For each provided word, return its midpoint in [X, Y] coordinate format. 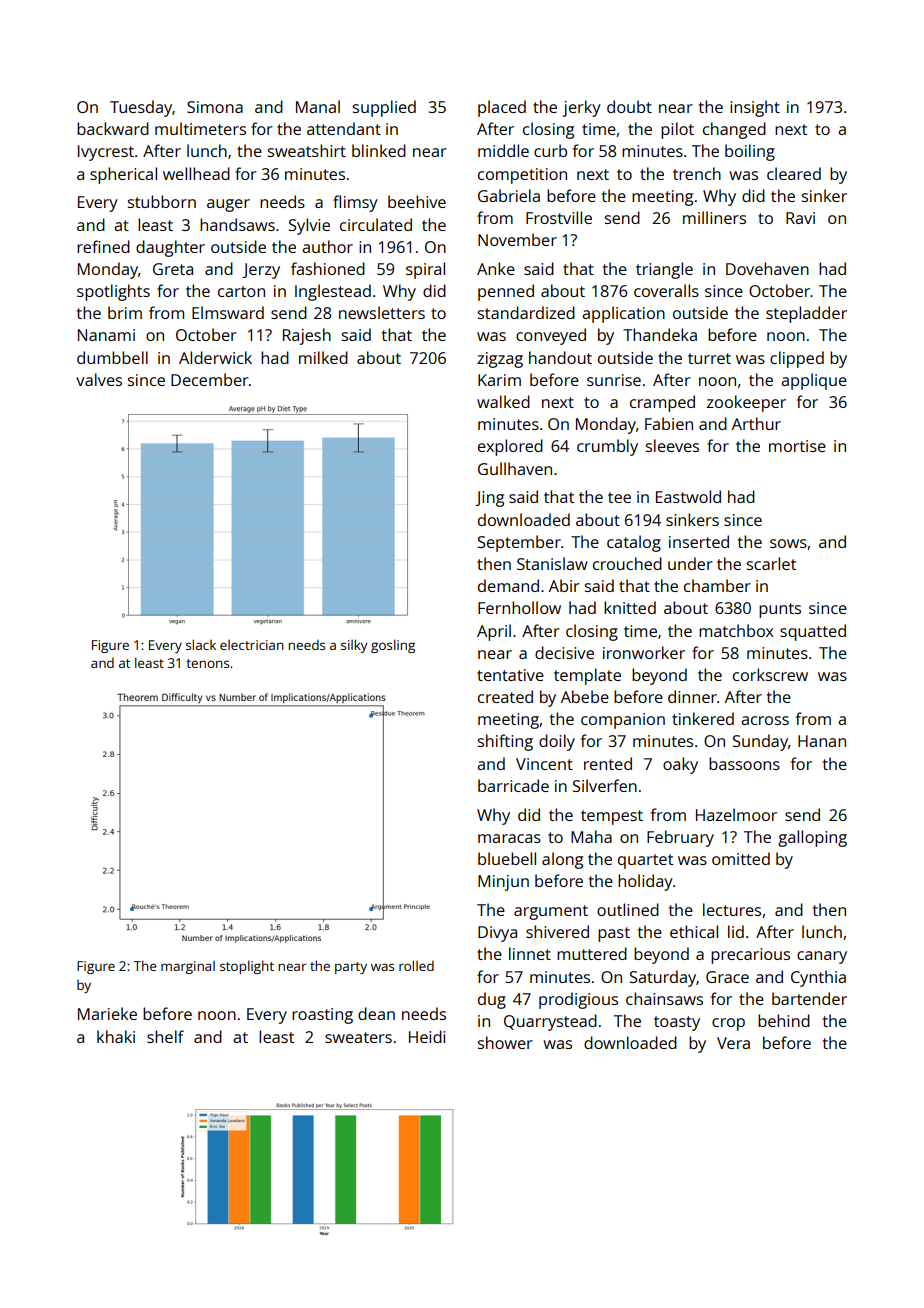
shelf [165, 1036]
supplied [384, 108]
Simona [215, 107]
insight [755, 108]
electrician [252, 645]
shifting [505, 742]
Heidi [427, 1036]
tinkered [703, 718]
